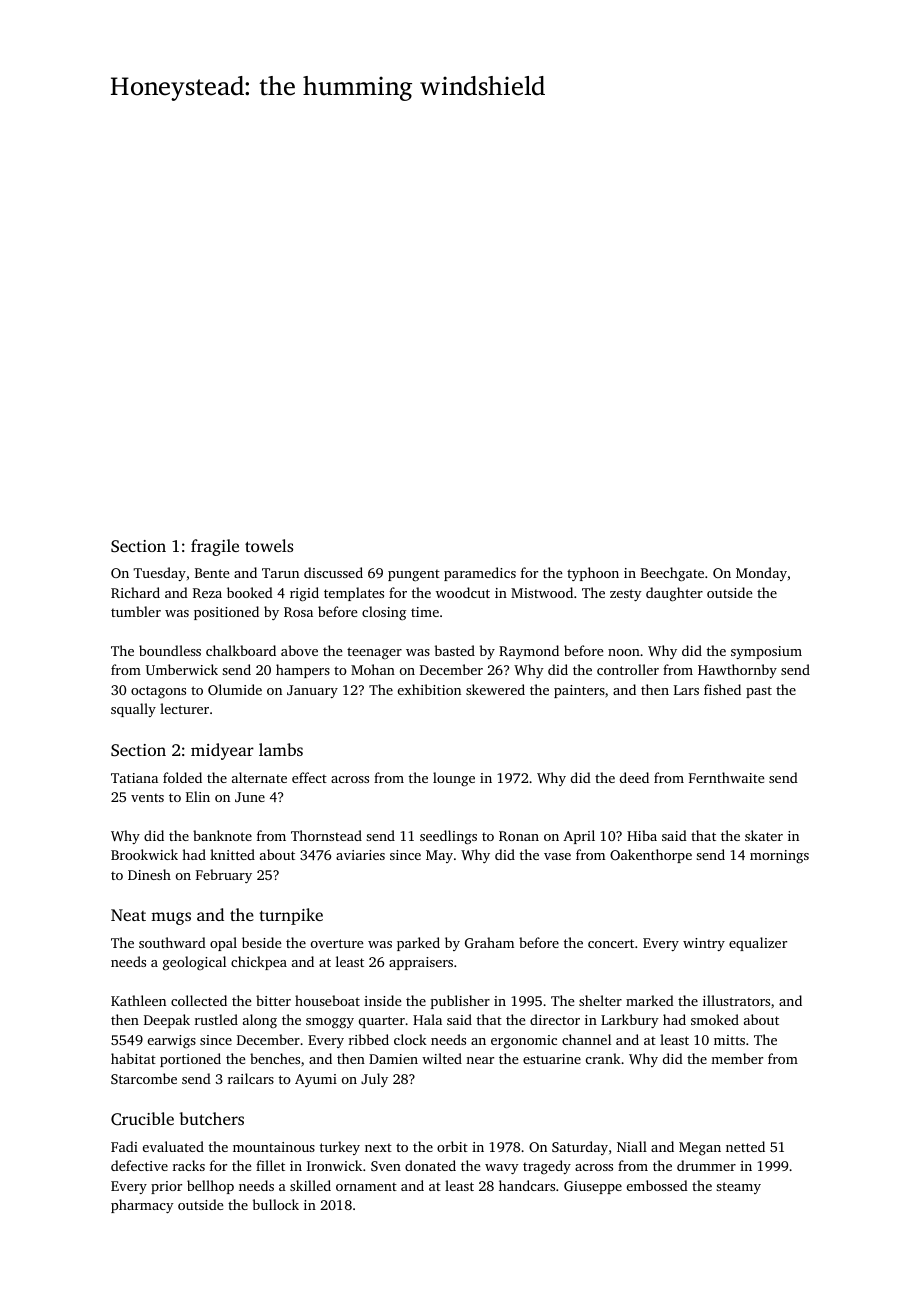  Describe the element at coordinates (593, 574) in the image. I see `typhoon` at that location.
